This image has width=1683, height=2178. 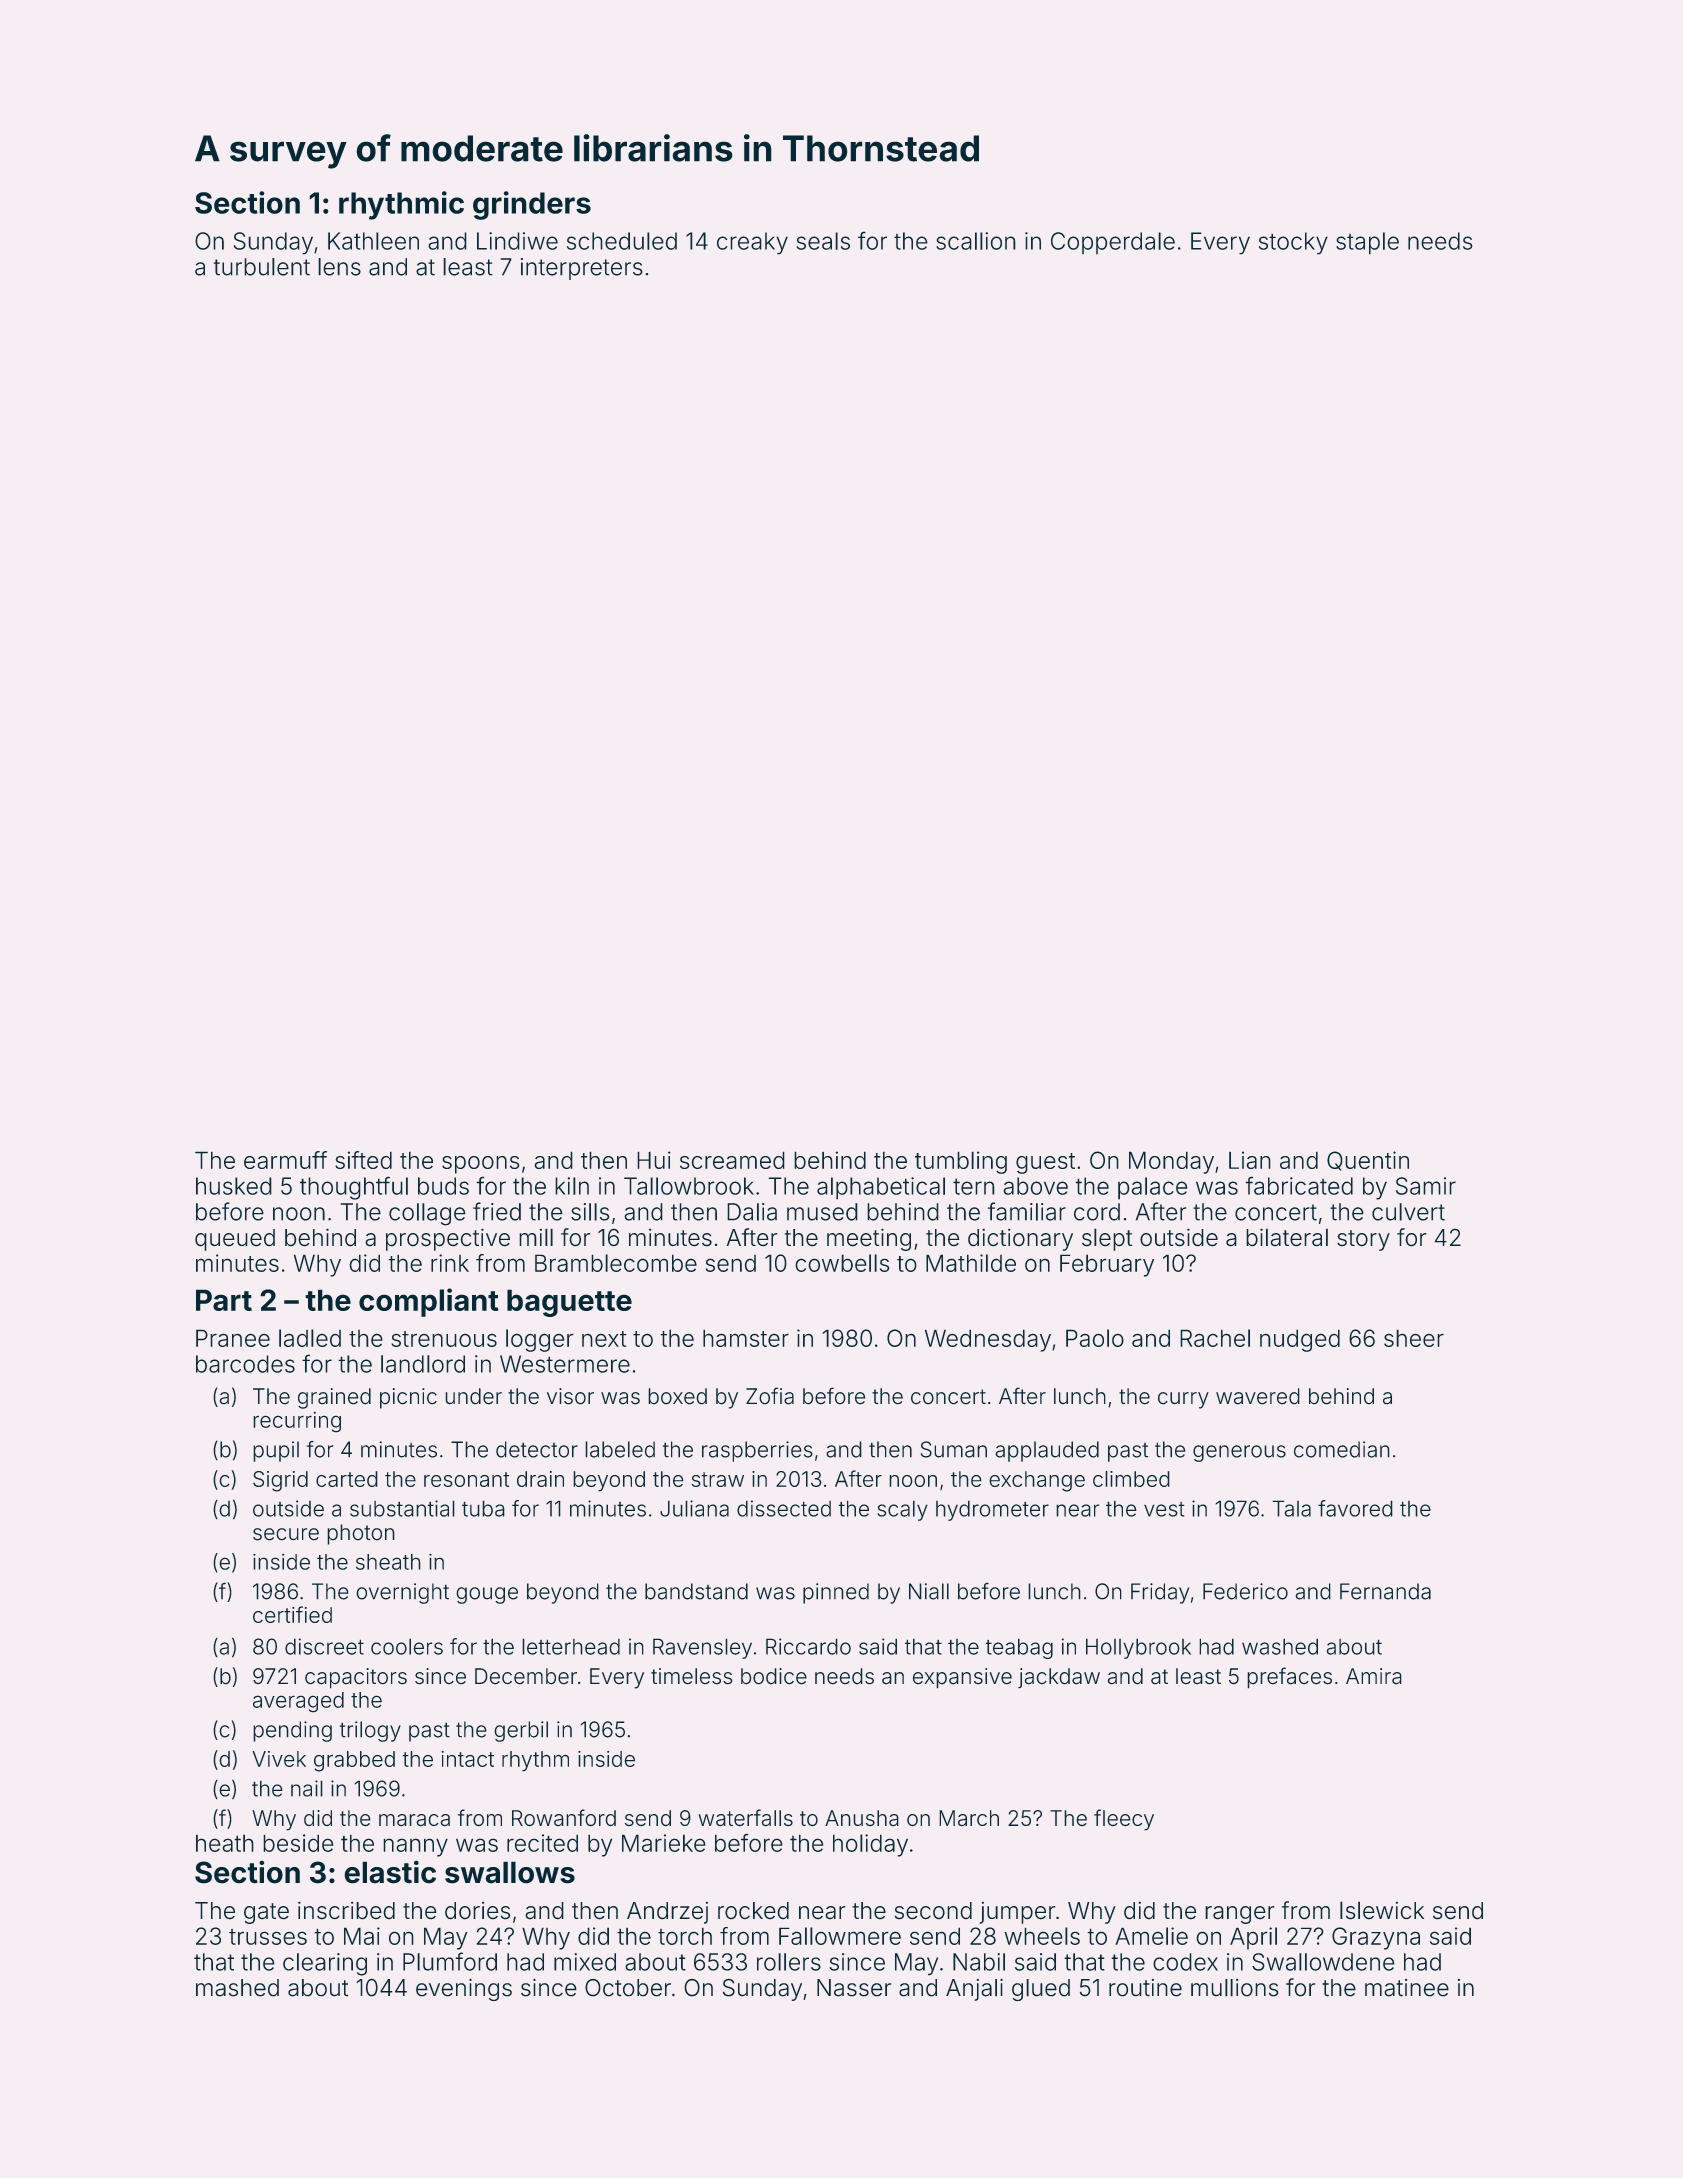 What do you see at coordinates (1367, 243) in the image?
I see `staple` at bounding box center [1367, 243].
